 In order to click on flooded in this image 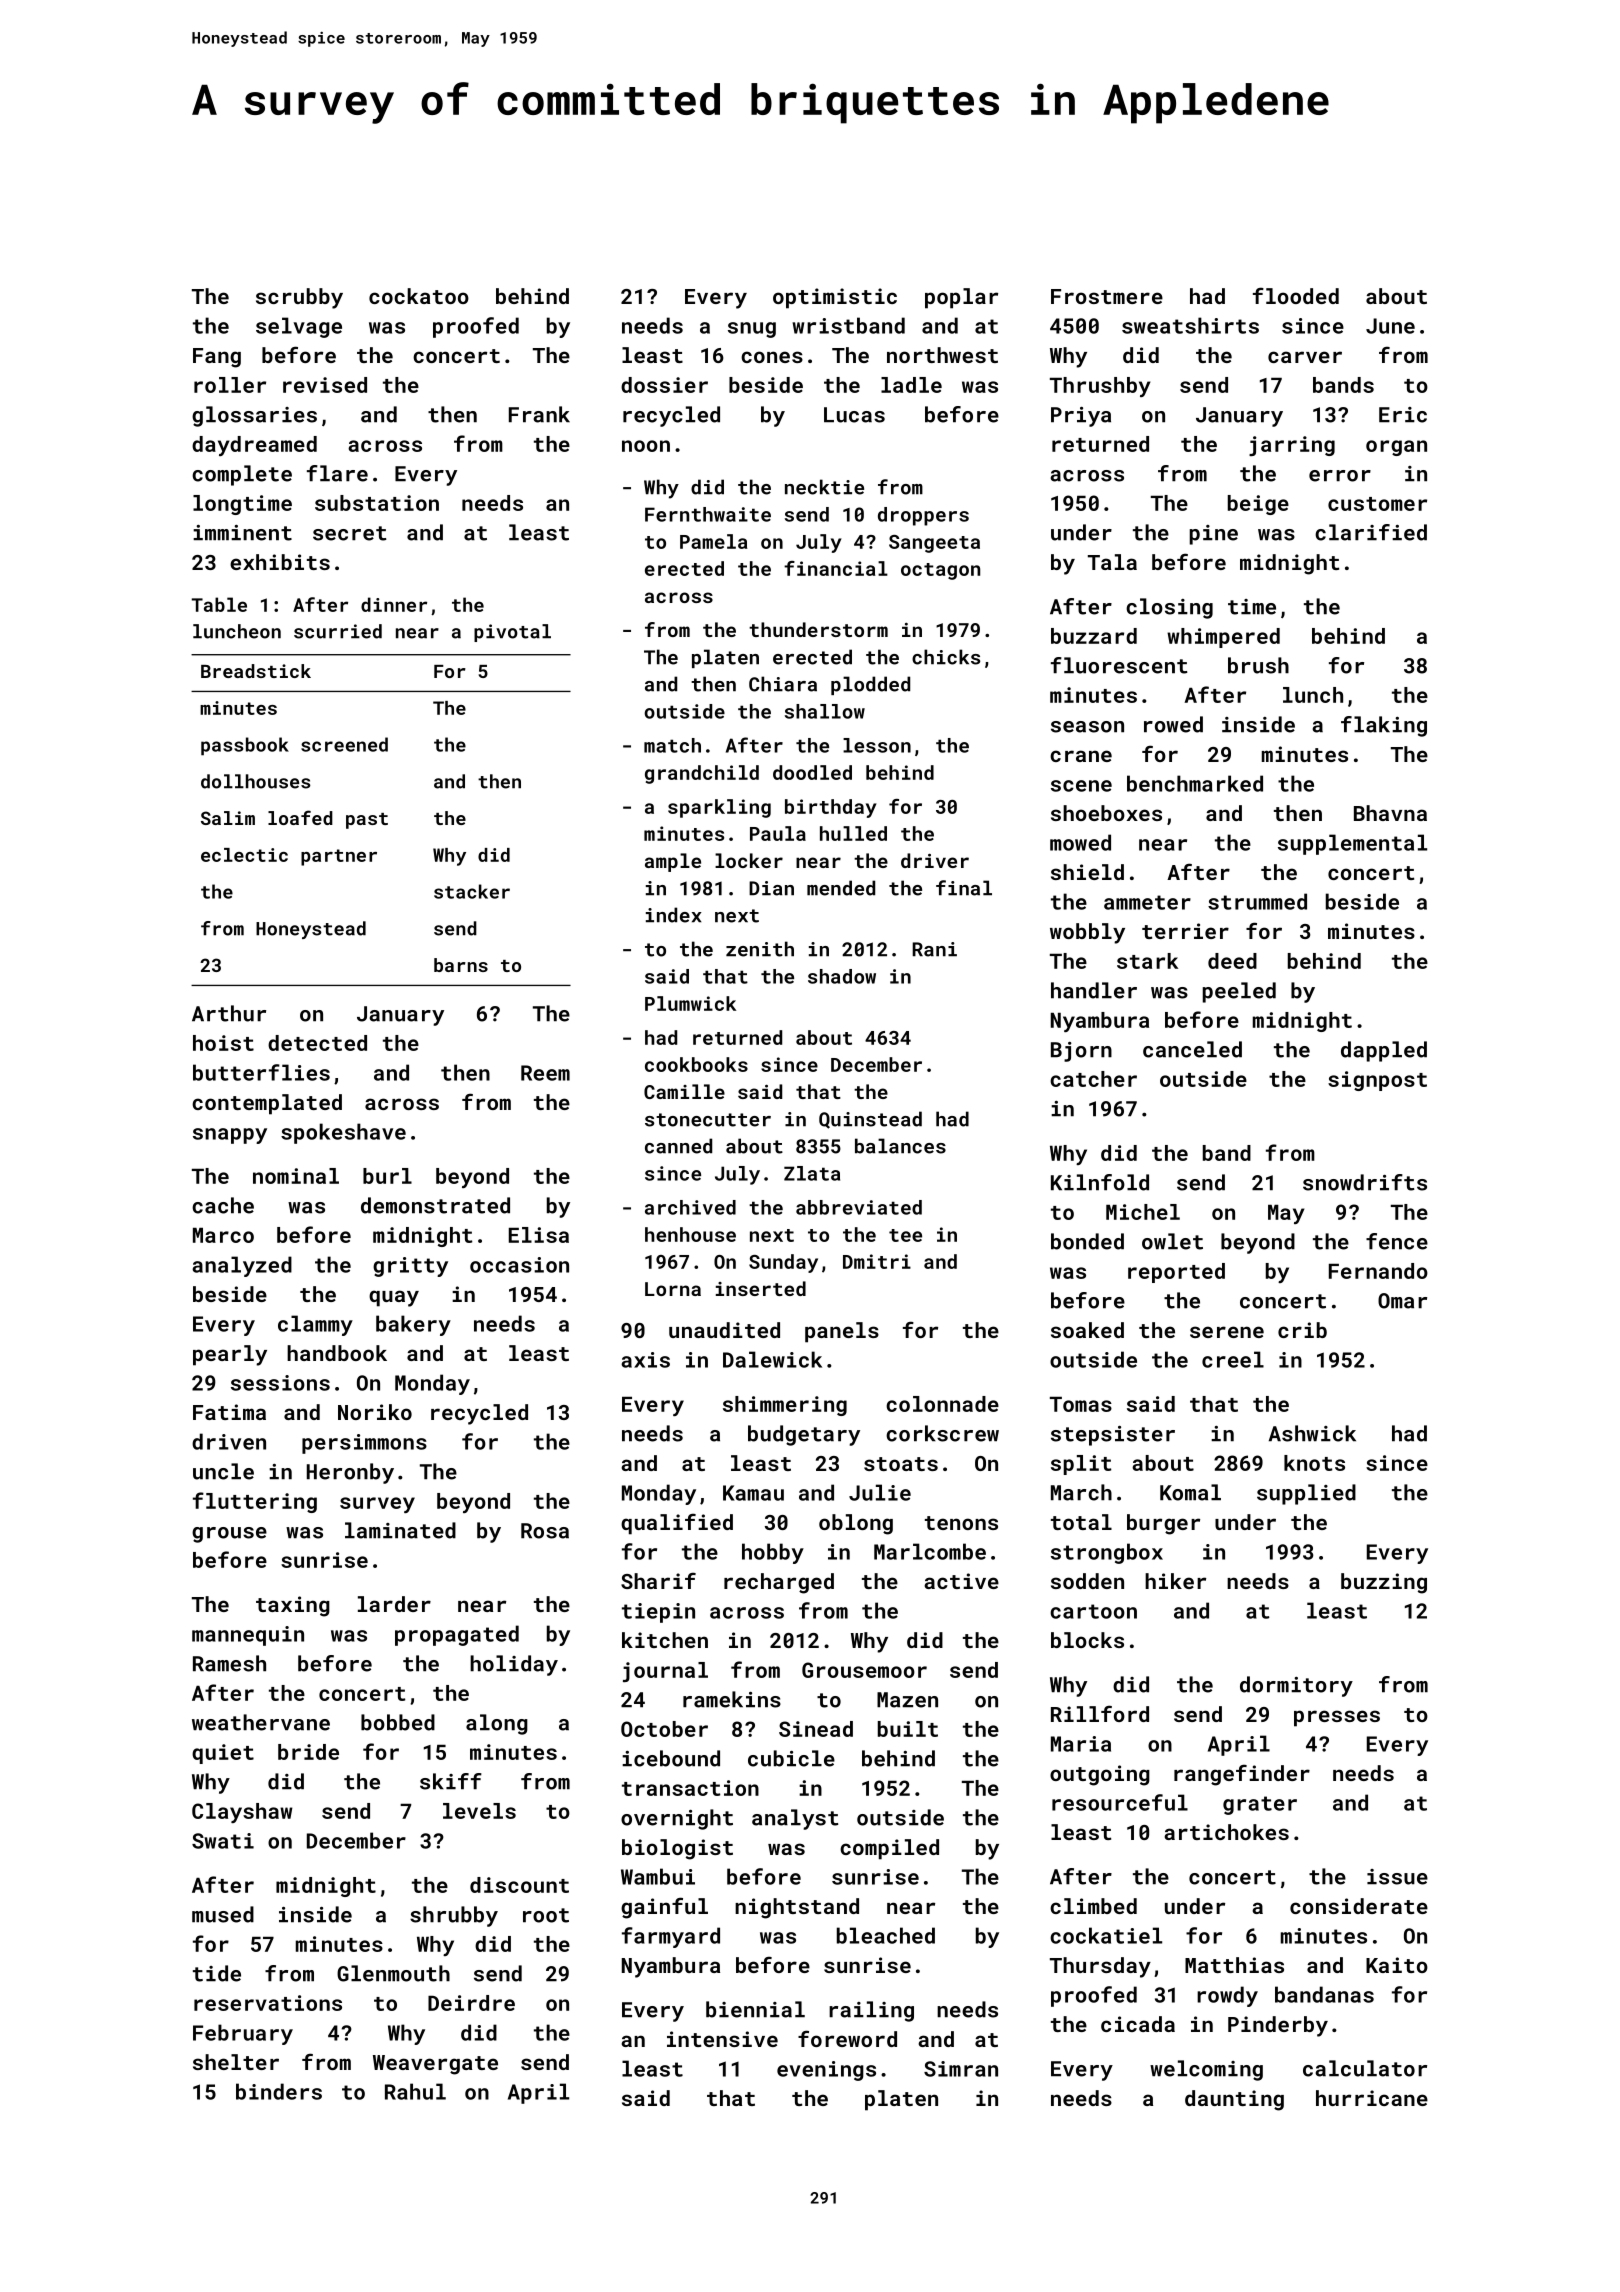, I will do `click(1296, 295)`.
